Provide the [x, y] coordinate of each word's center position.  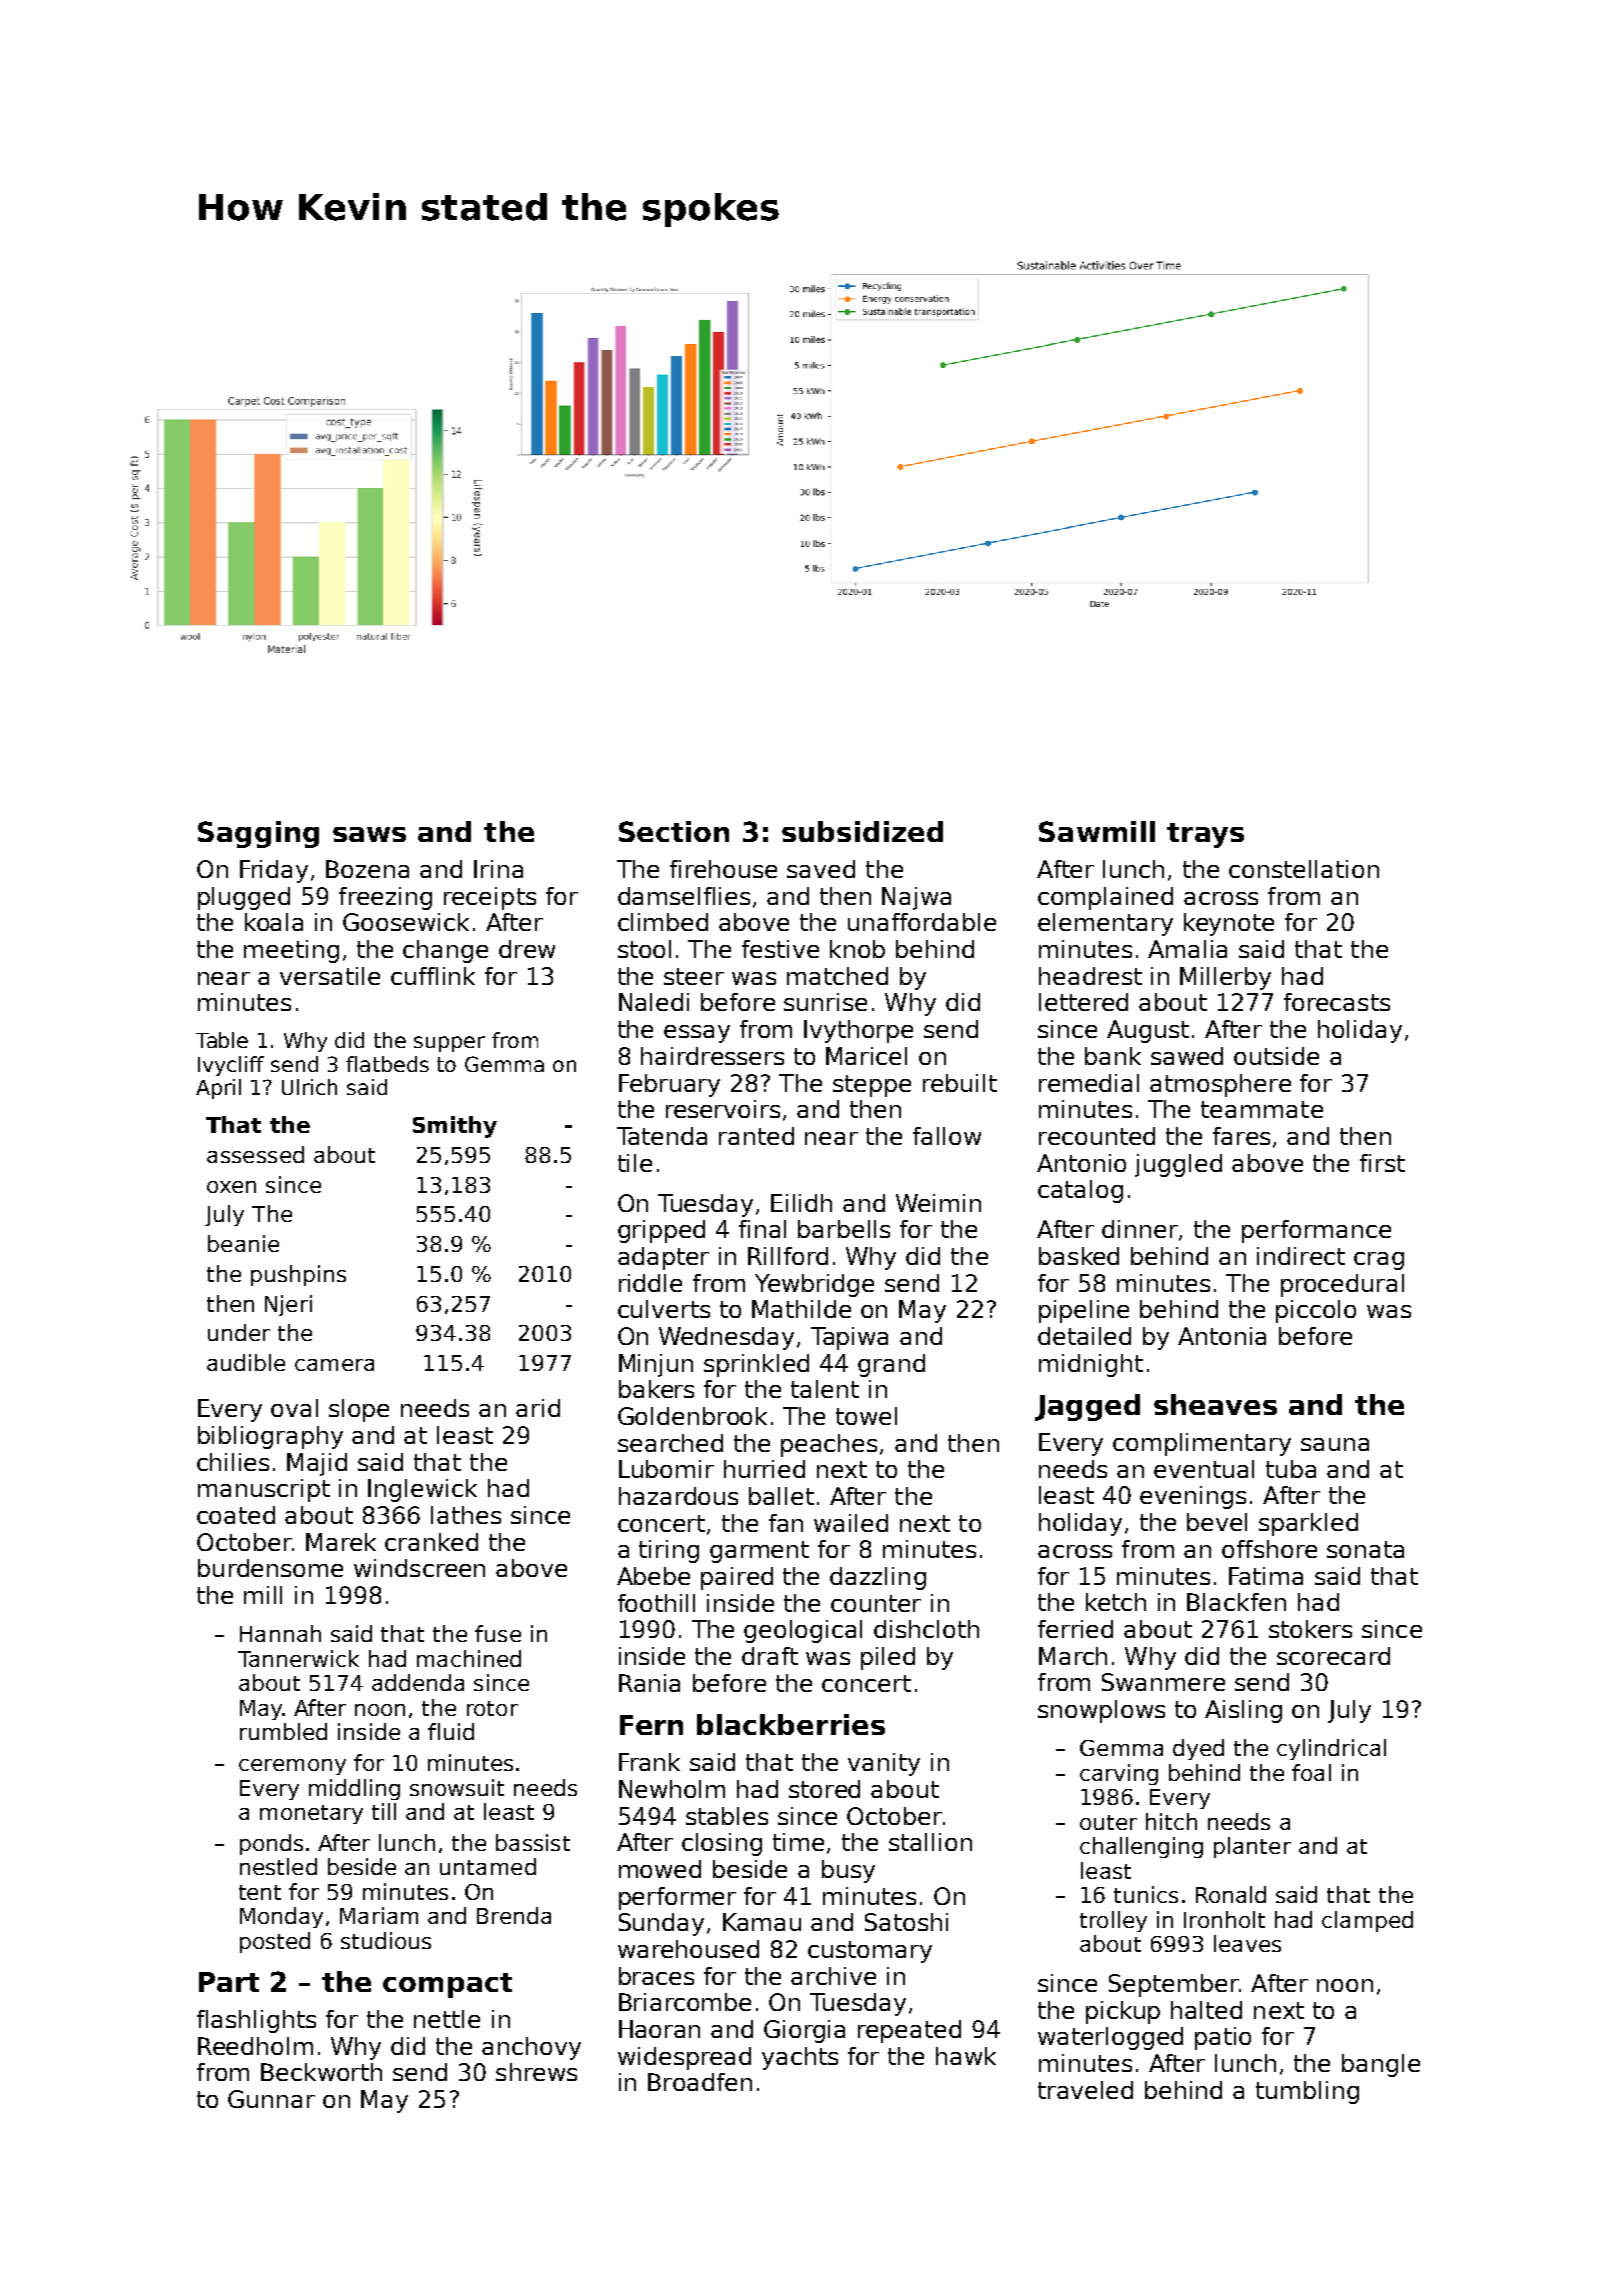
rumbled [283, 1731]
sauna [1335, 1444]
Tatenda [662, 1136]
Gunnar [271, 2099]
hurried [764, 1469]
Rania [649, 1683]
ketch [1116, 1602]
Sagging [258, 834]
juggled [1178, 1165]
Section [674, 831]
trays [1205, 835]
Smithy [455, 1127]
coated [236, 1515]
